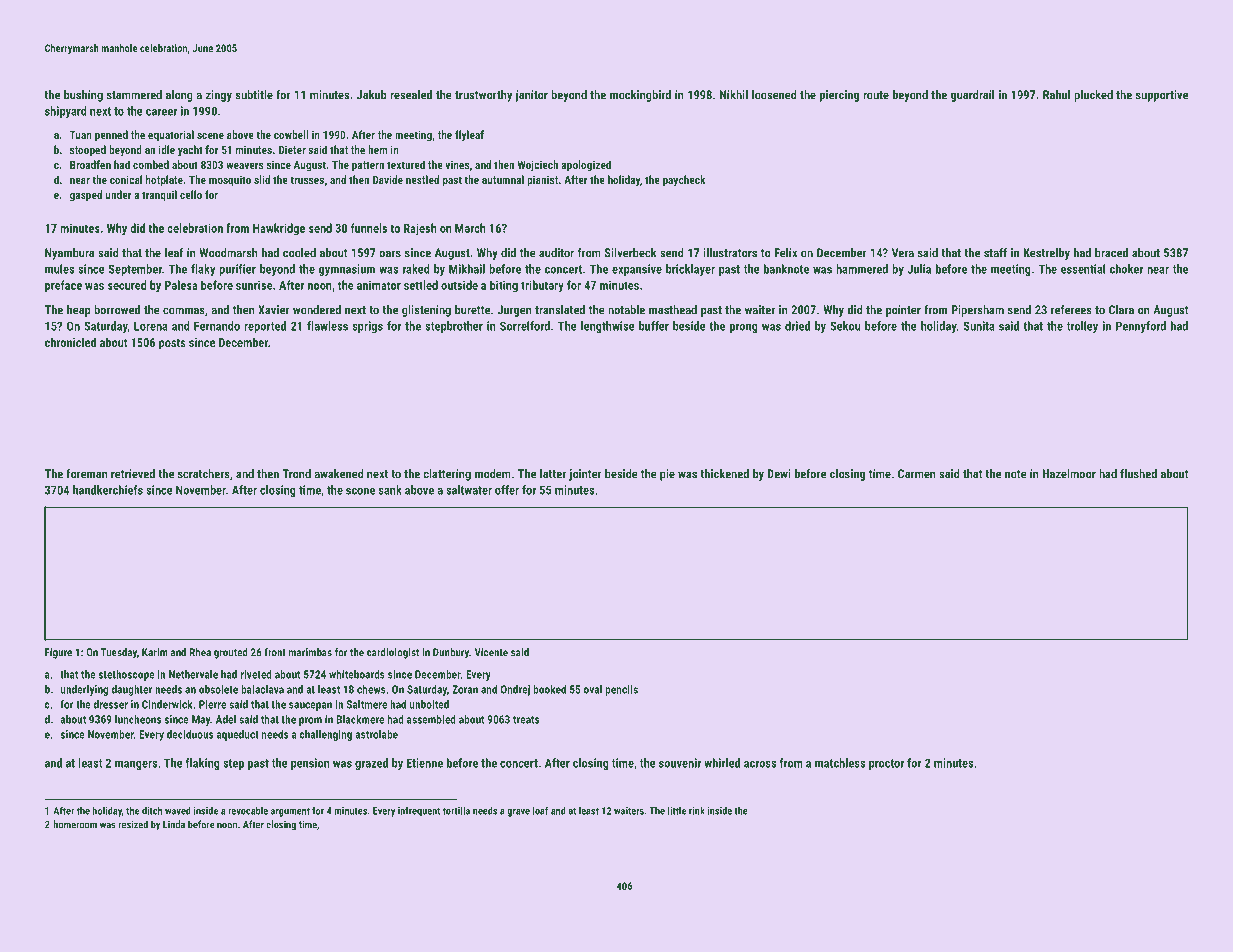 Image resolution: width=1233 pixels, height=952 pixels. I want to click on Sunita, so click(979, 326).
